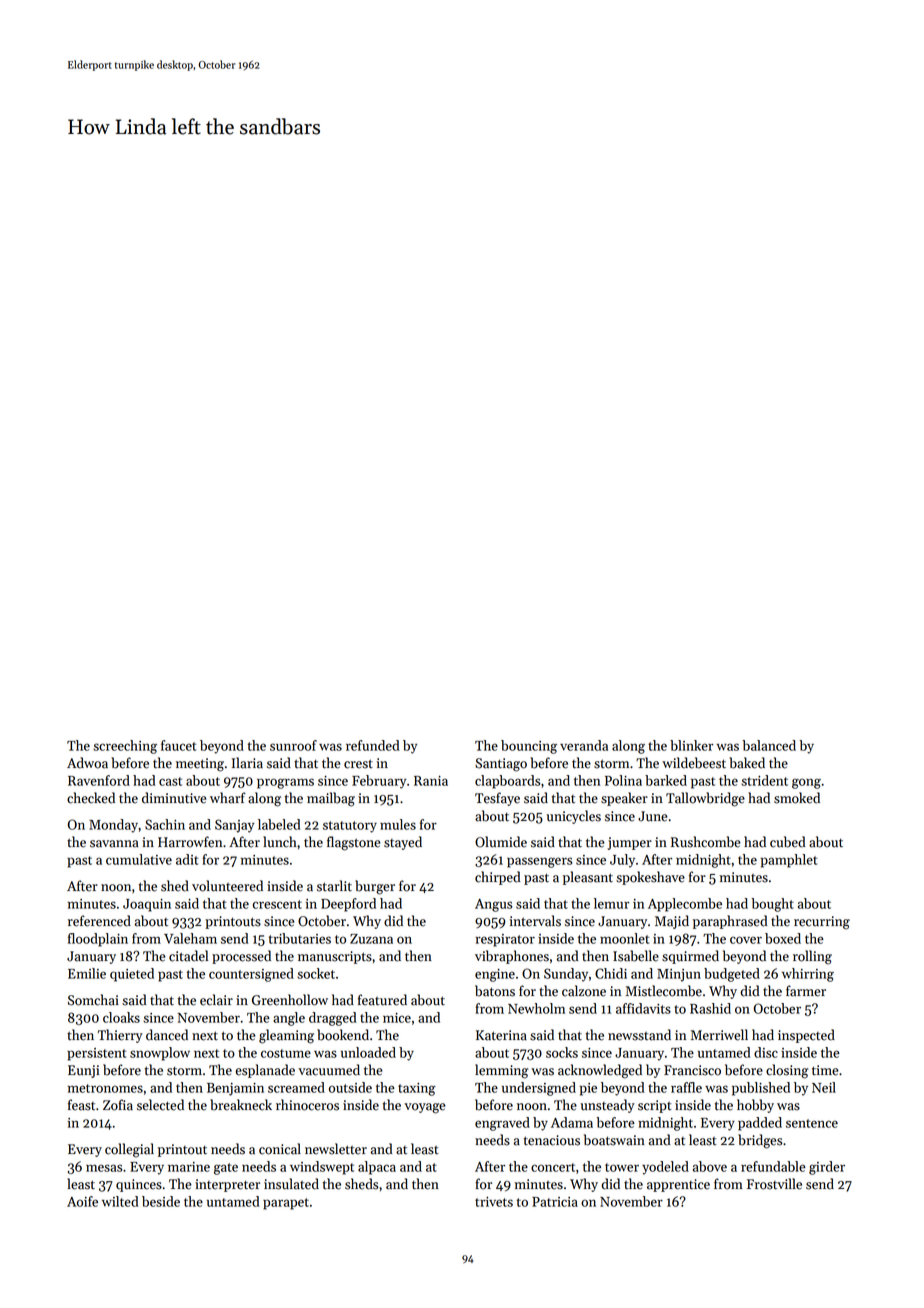 This image has width=924, height=1308. What do you see at coordinates (113, 826) in the image?
I see `Monday` at bounding box center [113, 826].
